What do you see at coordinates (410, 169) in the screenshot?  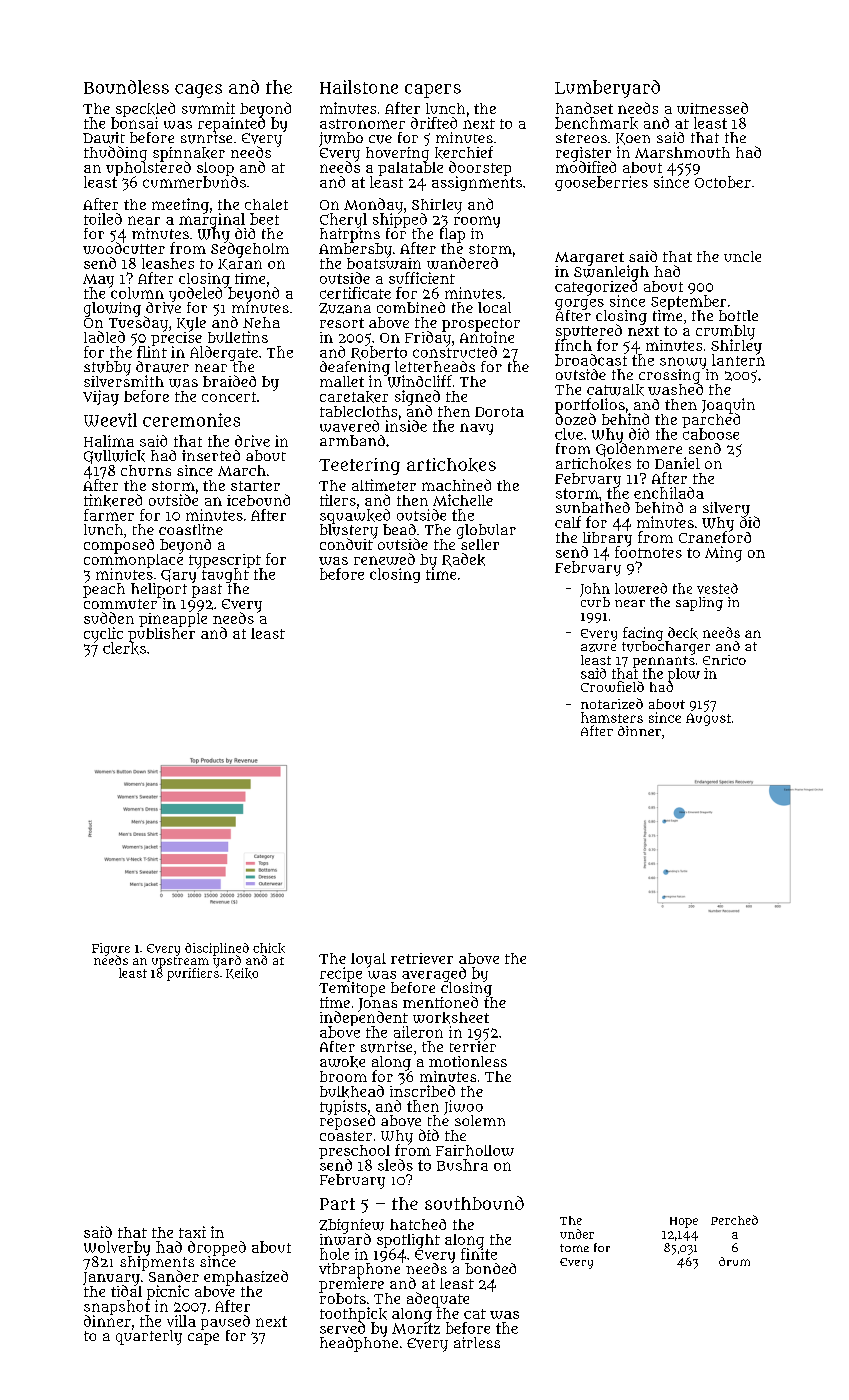 I see `palatable` at bounding box center [410, 169].
